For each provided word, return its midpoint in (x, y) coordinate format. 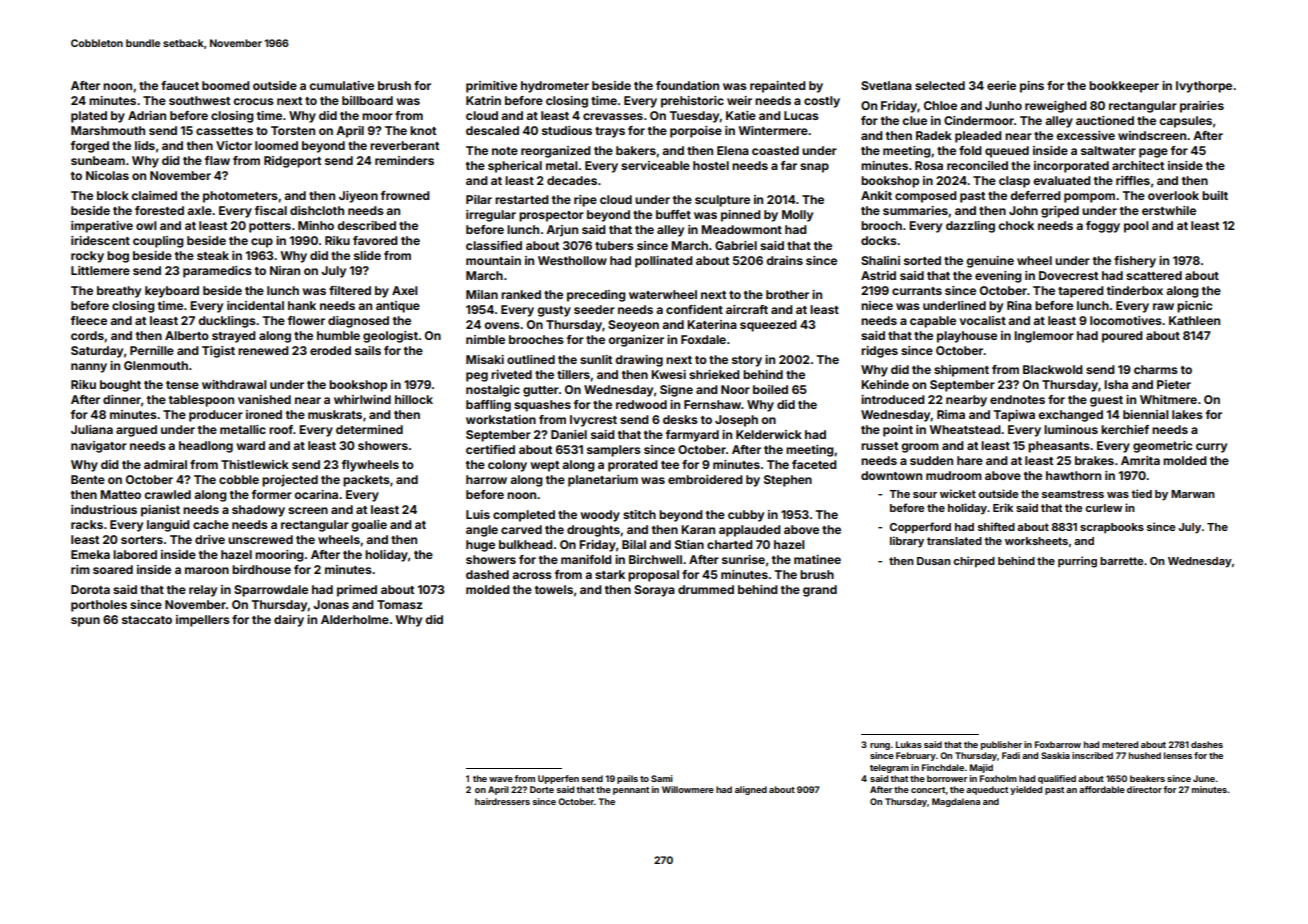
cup (262, 243)
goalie (369, 526)
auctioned (1105, 120)
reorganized (556, 152)
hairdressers (502, 801)
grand (820, 591)
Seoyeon (633, 326)
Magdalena (956, 802)
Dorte (542, 789)
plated (89, 117)
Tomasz (400, 604)
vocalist (983, 320)
